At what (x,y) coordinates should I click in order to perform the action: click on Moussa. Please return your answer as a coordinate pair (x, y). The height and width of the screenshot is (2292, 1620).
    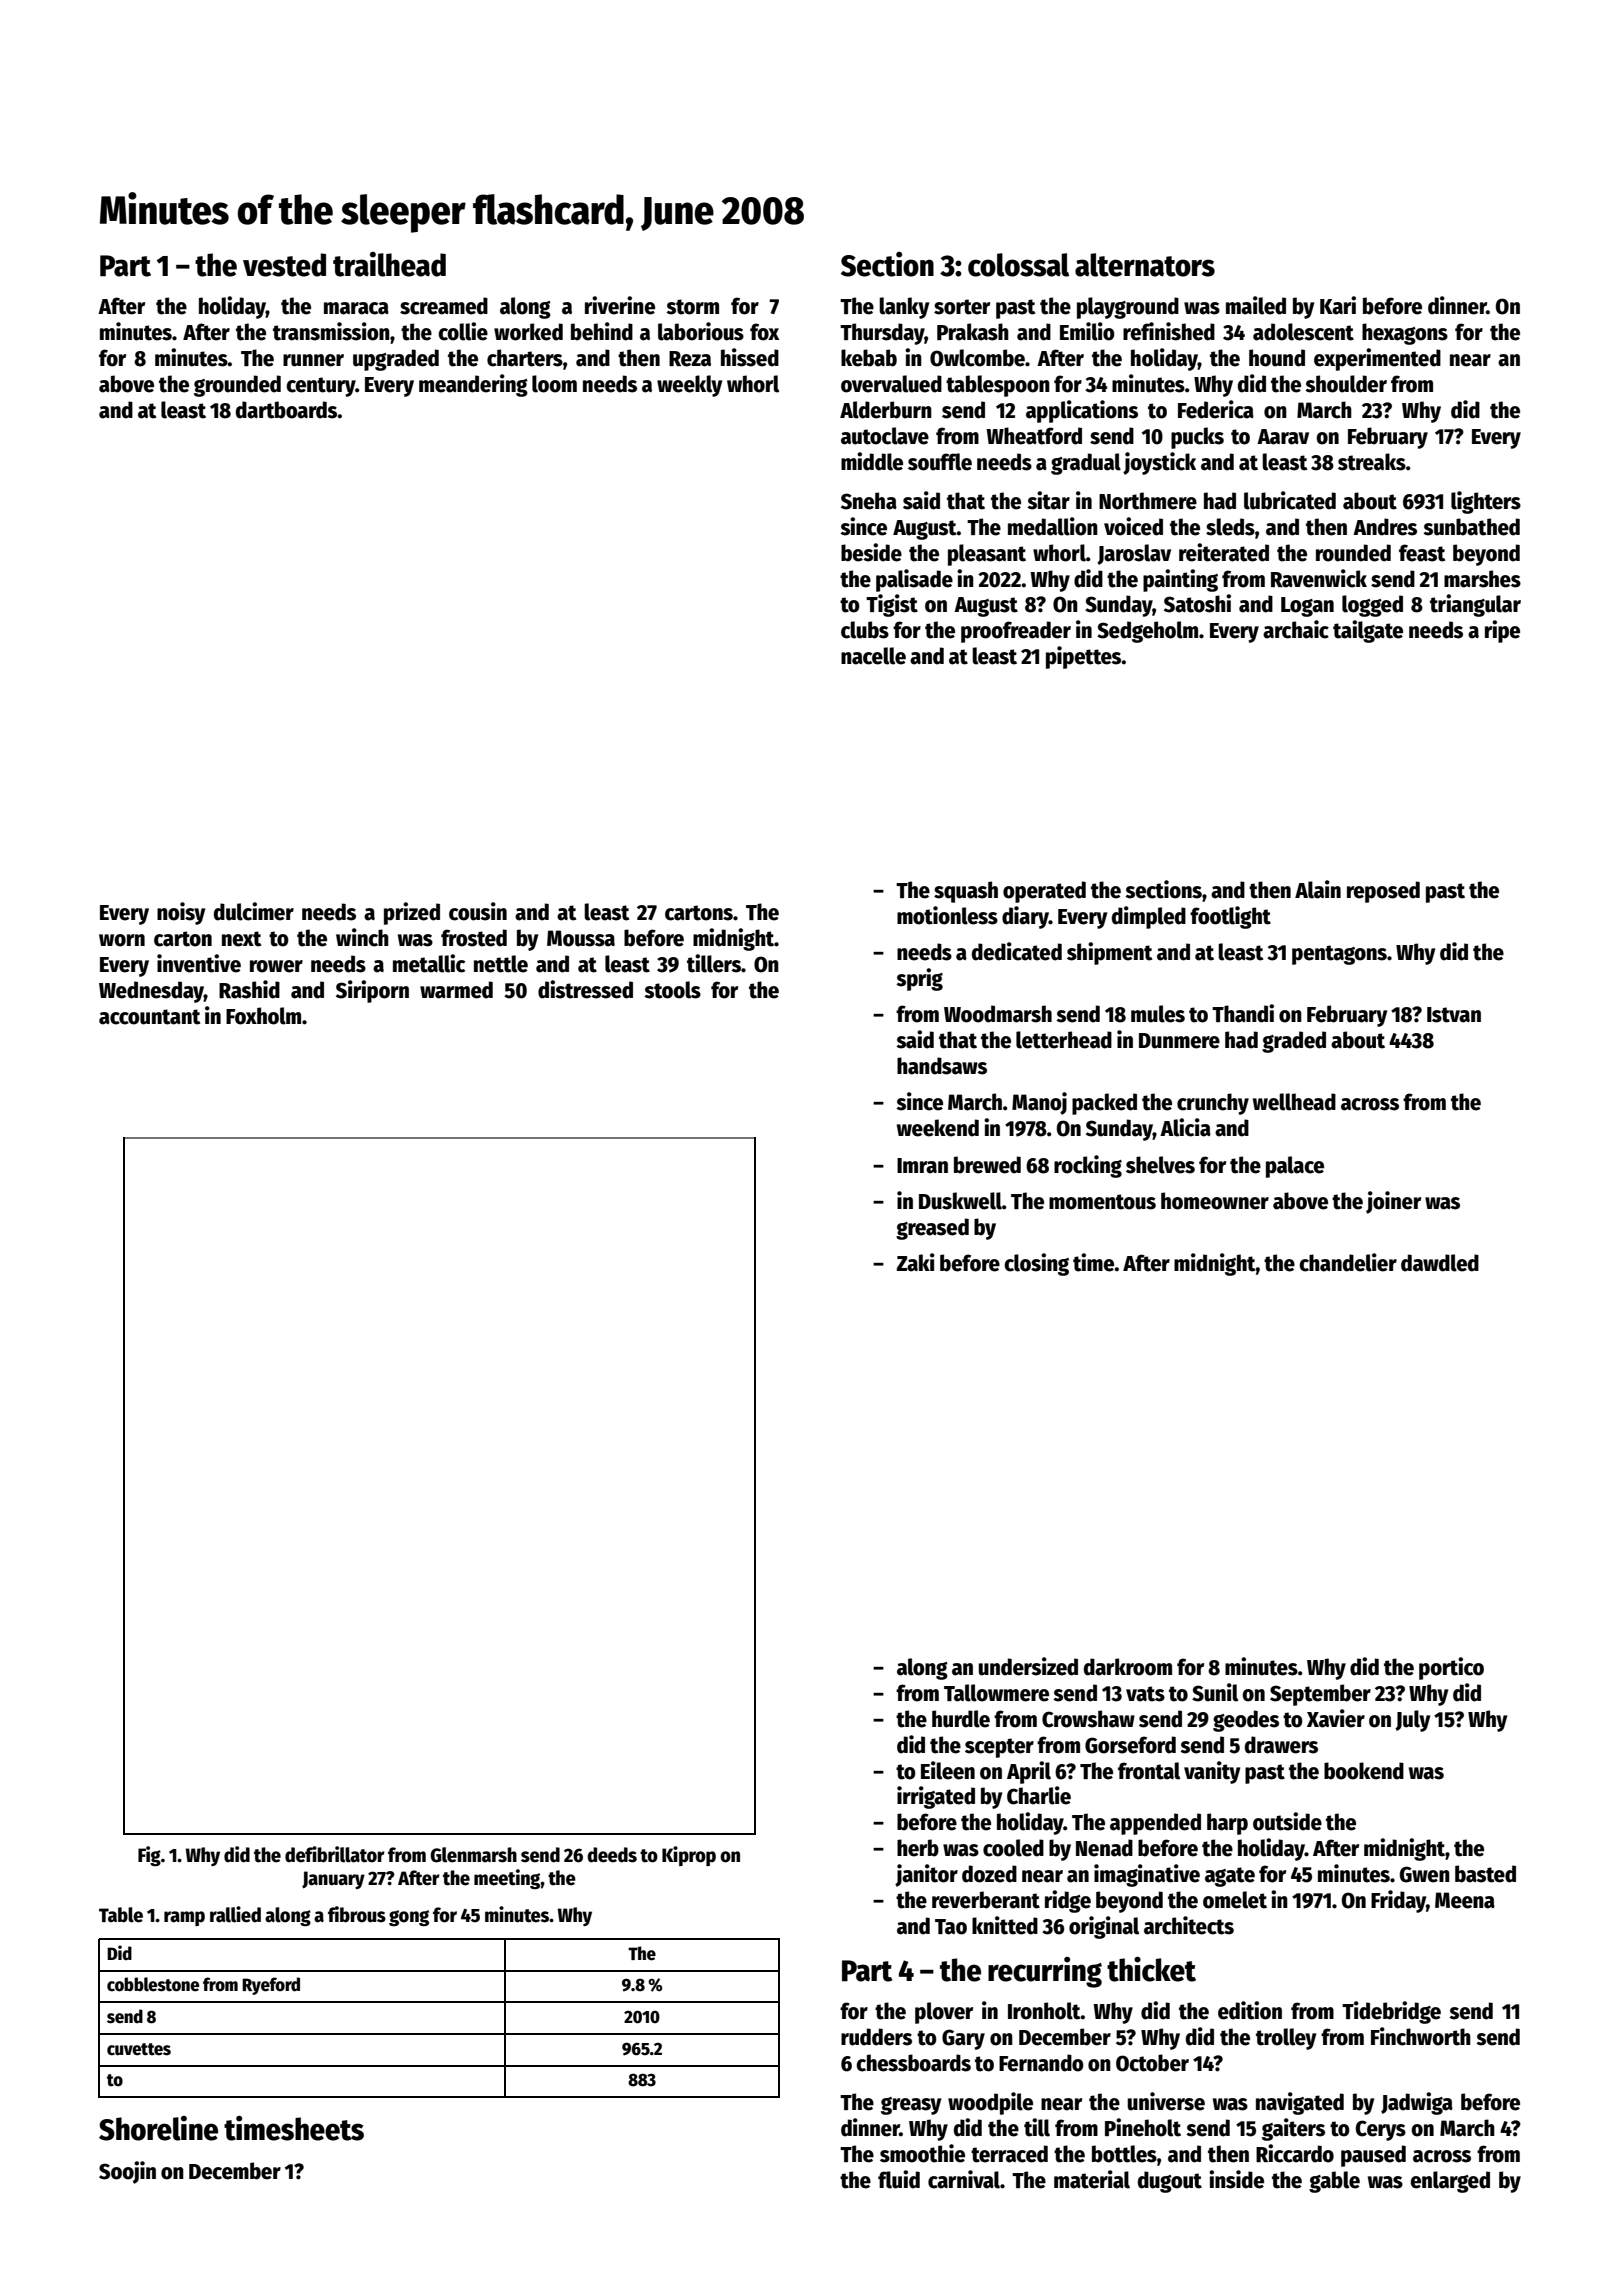
    Looking at the image, I should click on (581, 938).
